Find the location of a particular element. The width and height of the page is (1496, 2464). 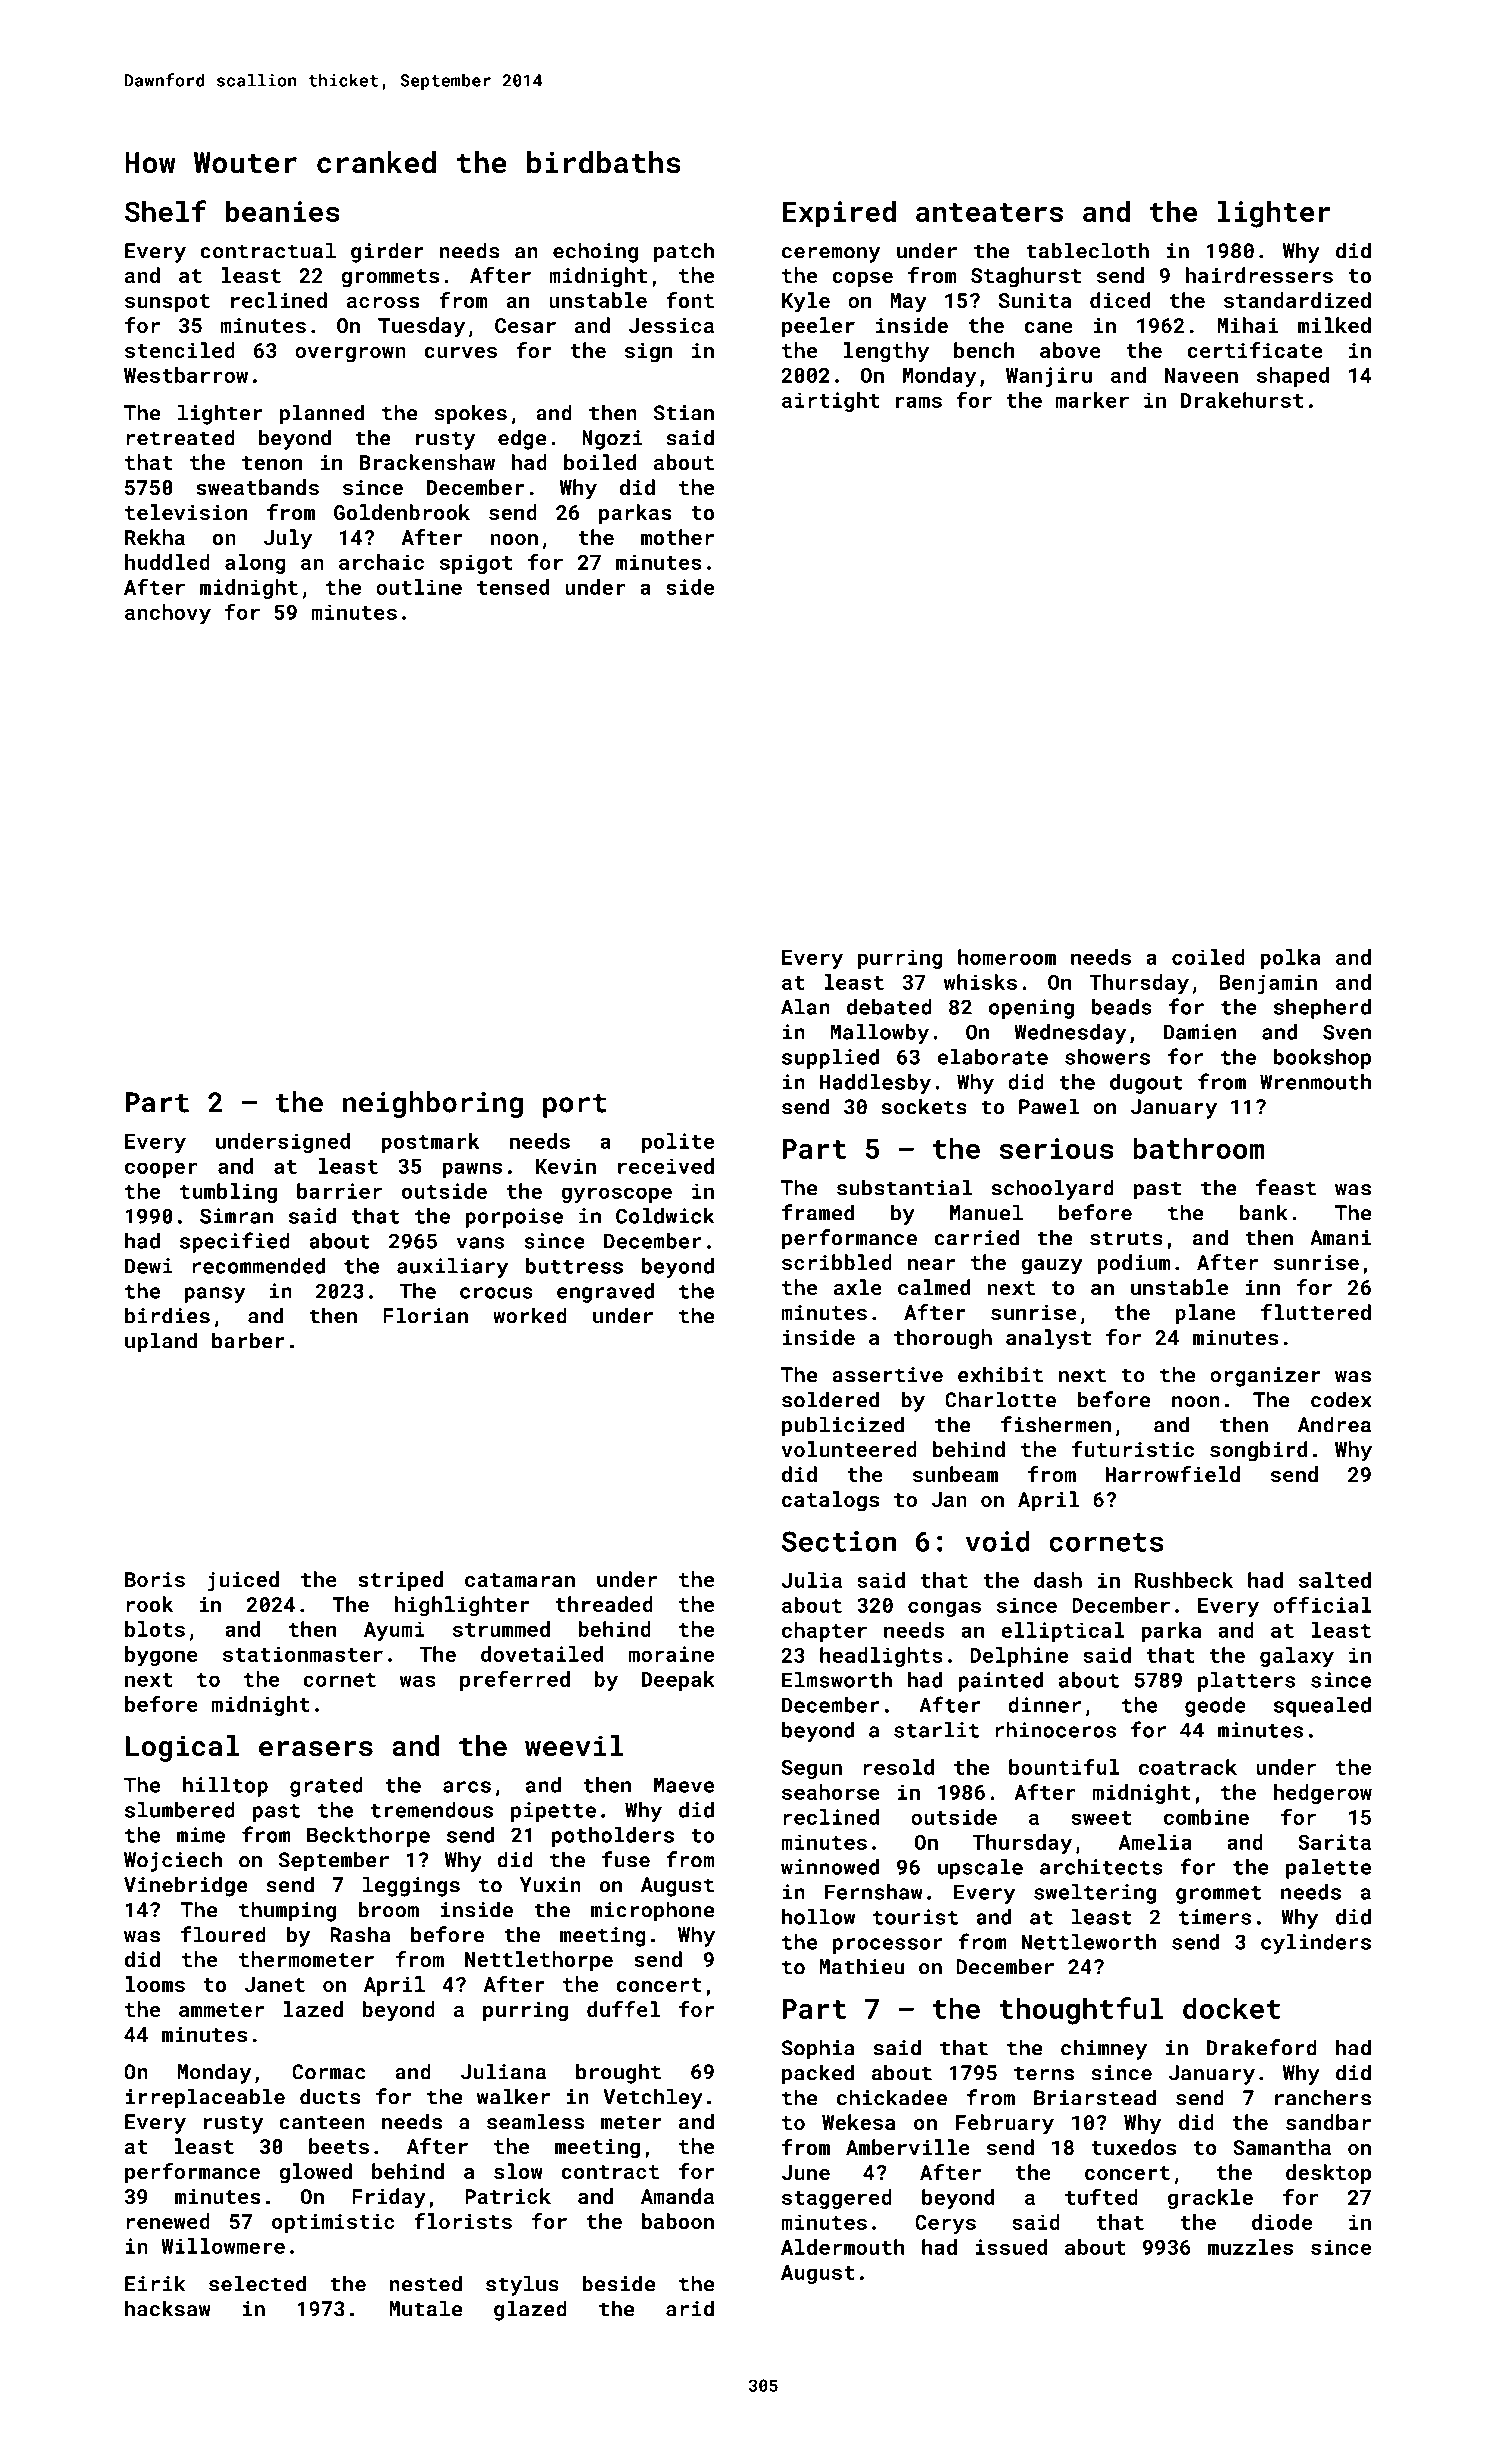

ducts is located at coordinates (330, 2096).
